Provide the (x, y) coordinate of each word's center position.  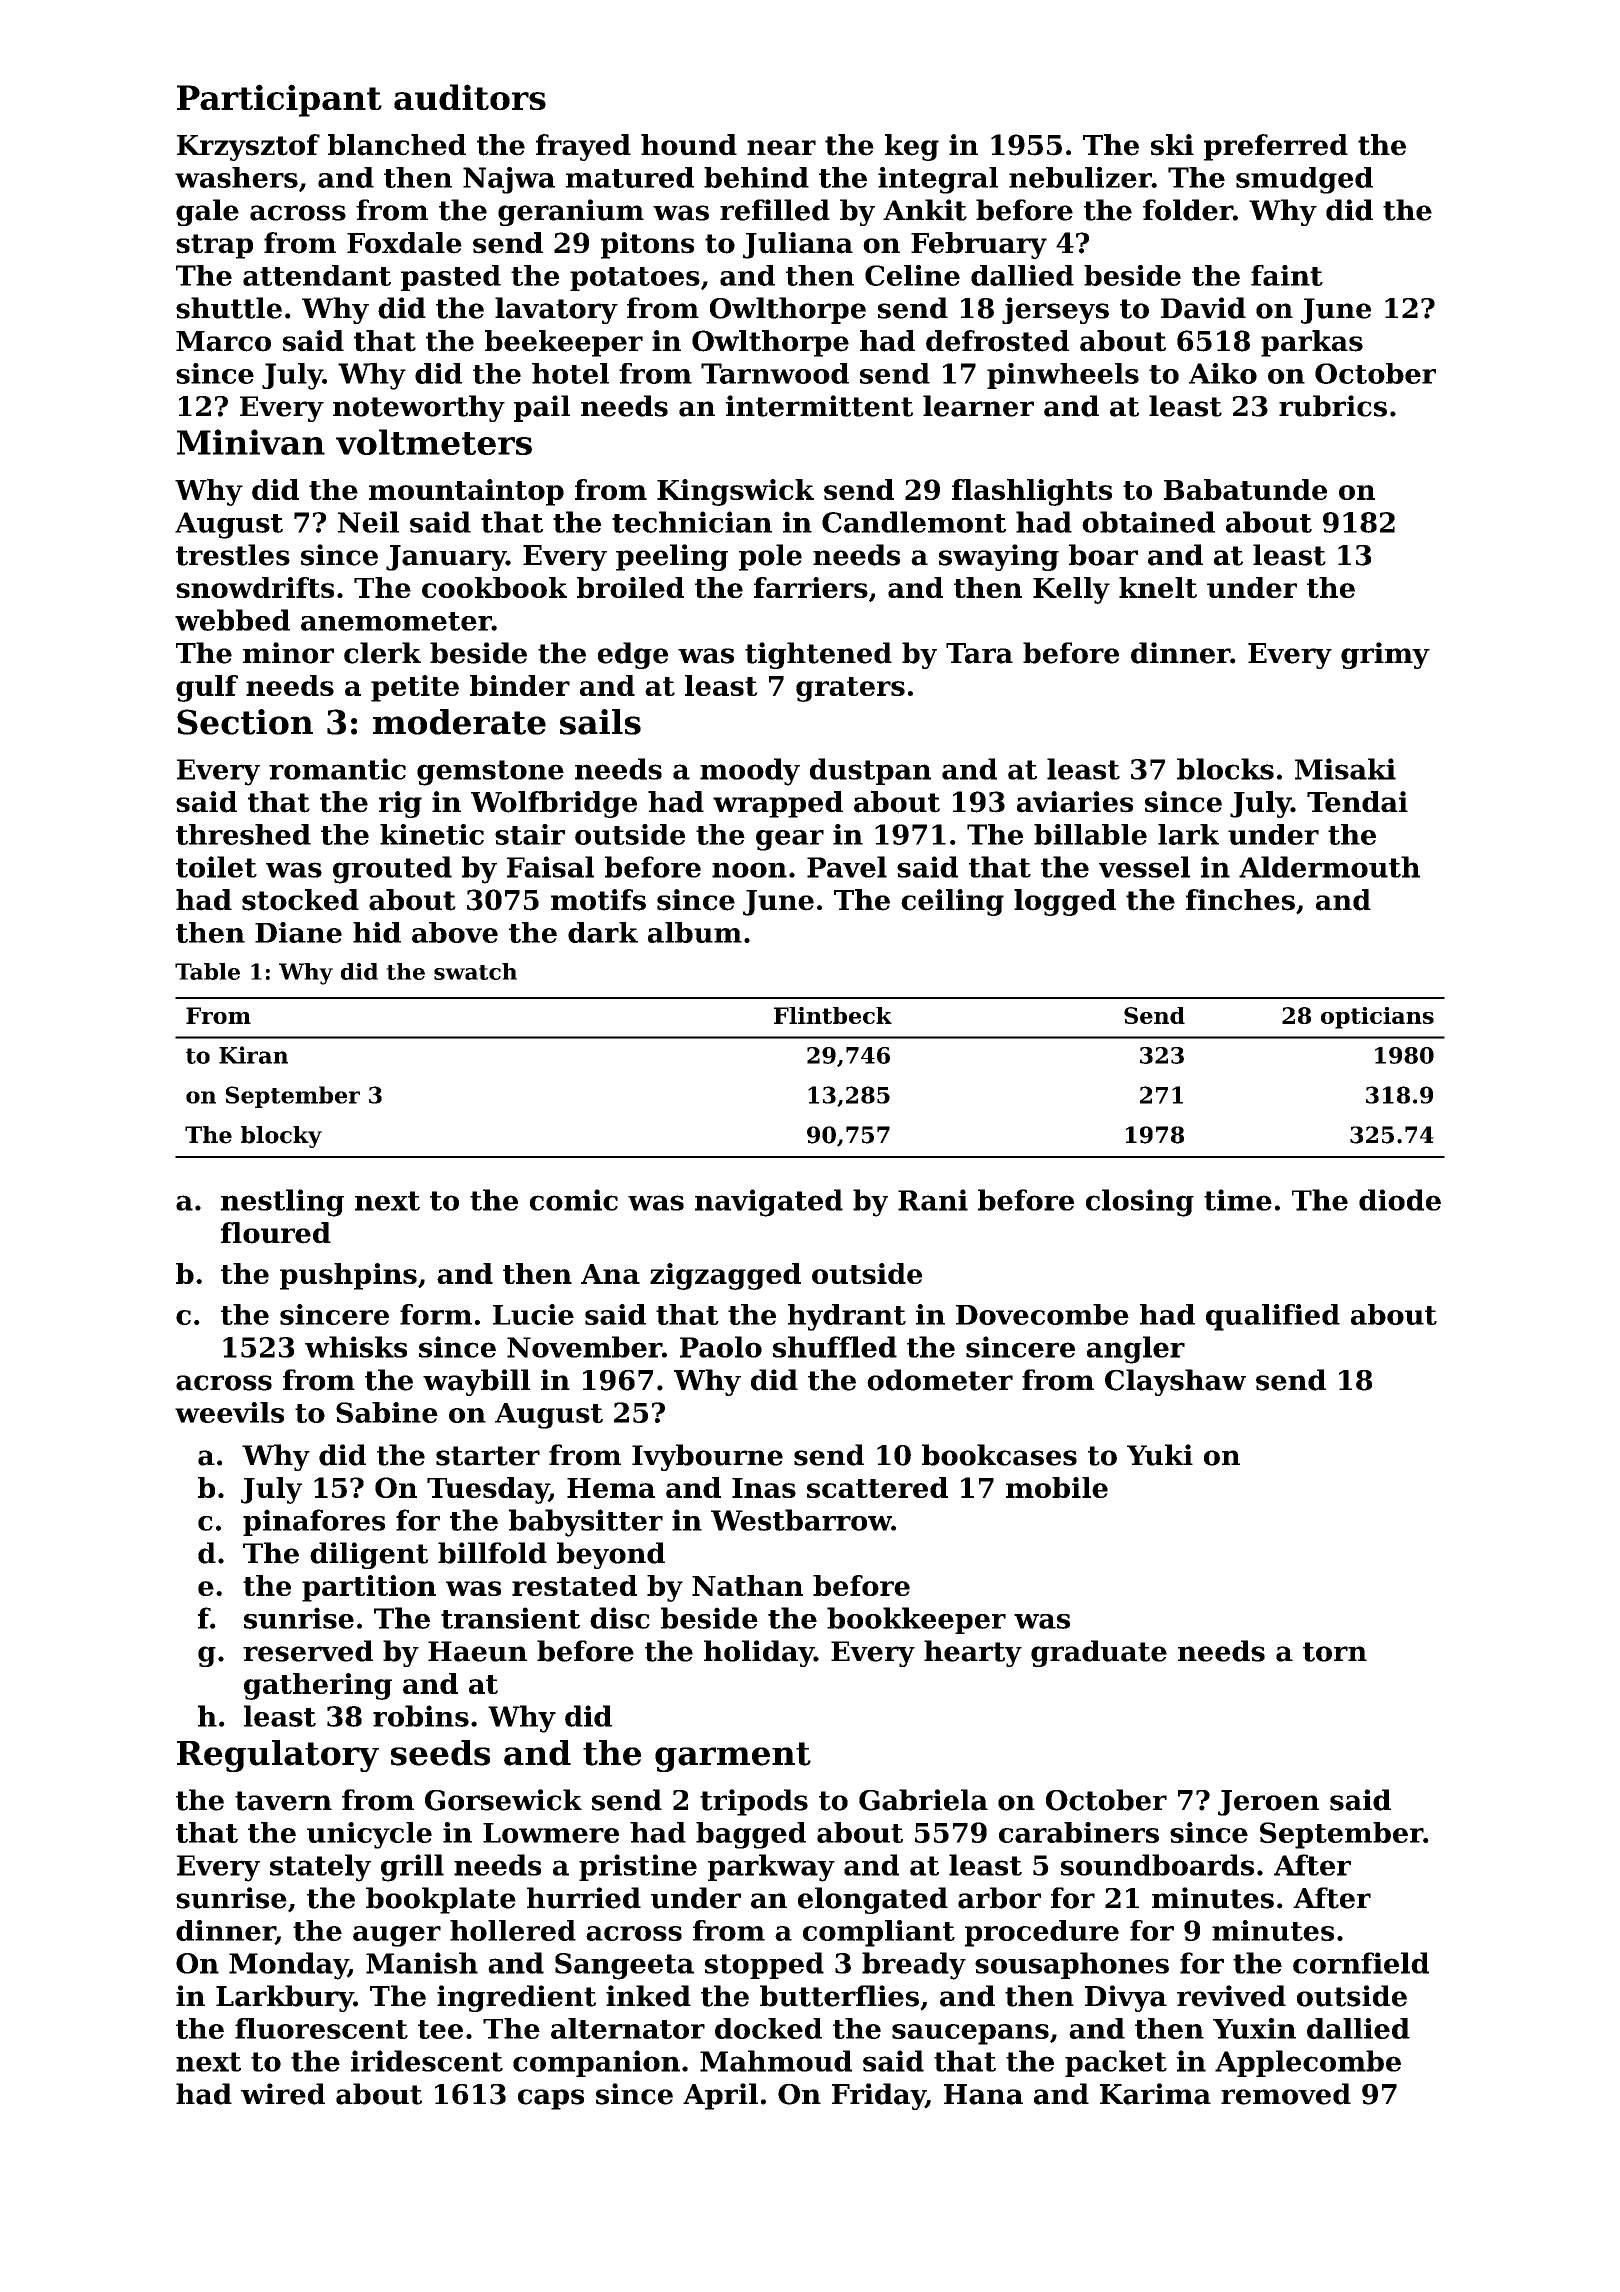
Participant (279, 100)
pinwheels (1063, 376)
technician (692, 522)
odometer (940, 1380)
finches (1240, 900)
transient (510, 1618)
